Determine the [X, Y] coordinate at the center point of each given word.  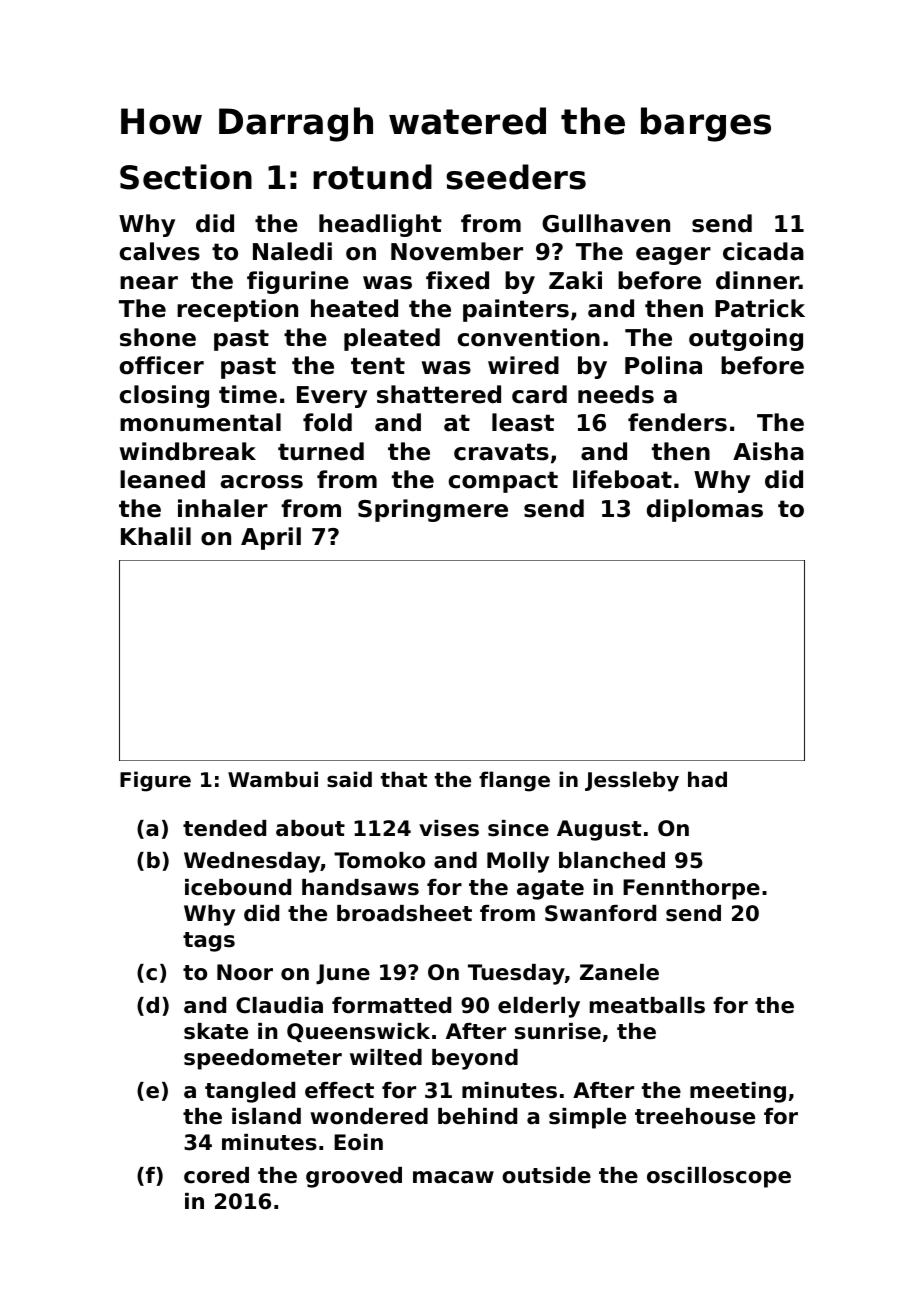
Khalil [156, 536]
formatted [391, 1005]
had [707, 779]
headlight [380, 225]
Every [332, 397]
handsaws [360, 887]
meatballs [647, 1005]
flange [514, 781]
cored [216, 1175]
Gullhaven [606, 223]
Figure [155, 781]
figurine [298, 282]
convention [529, 337]
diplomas [705, 510]
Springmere [433, 510]
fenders [677, 422]
